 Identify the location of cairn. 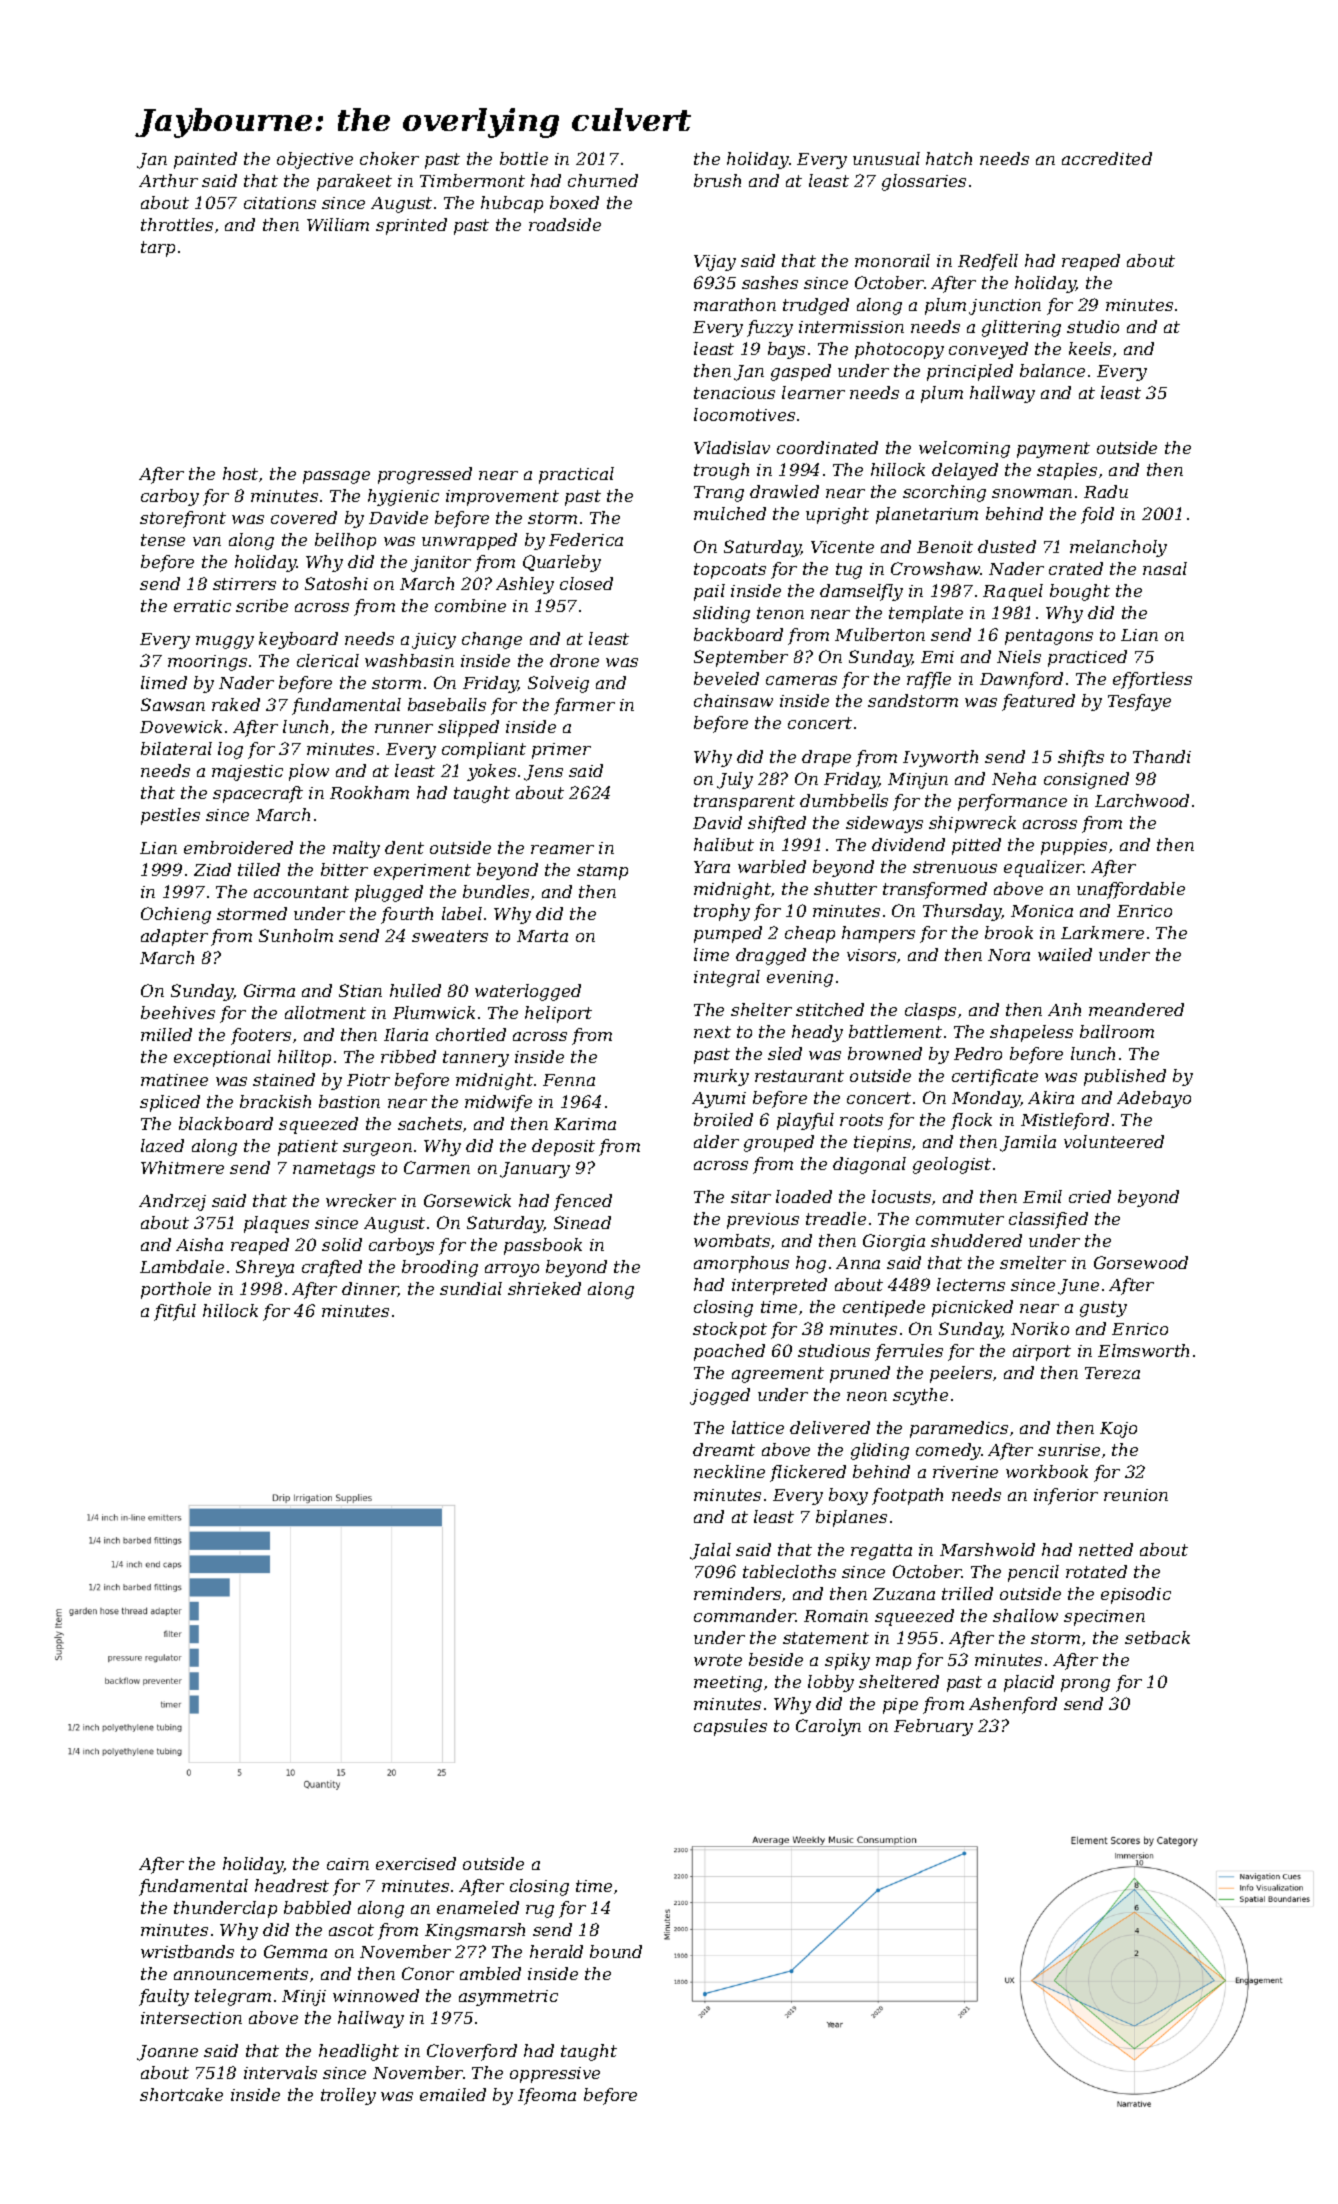
(348, 1864).
